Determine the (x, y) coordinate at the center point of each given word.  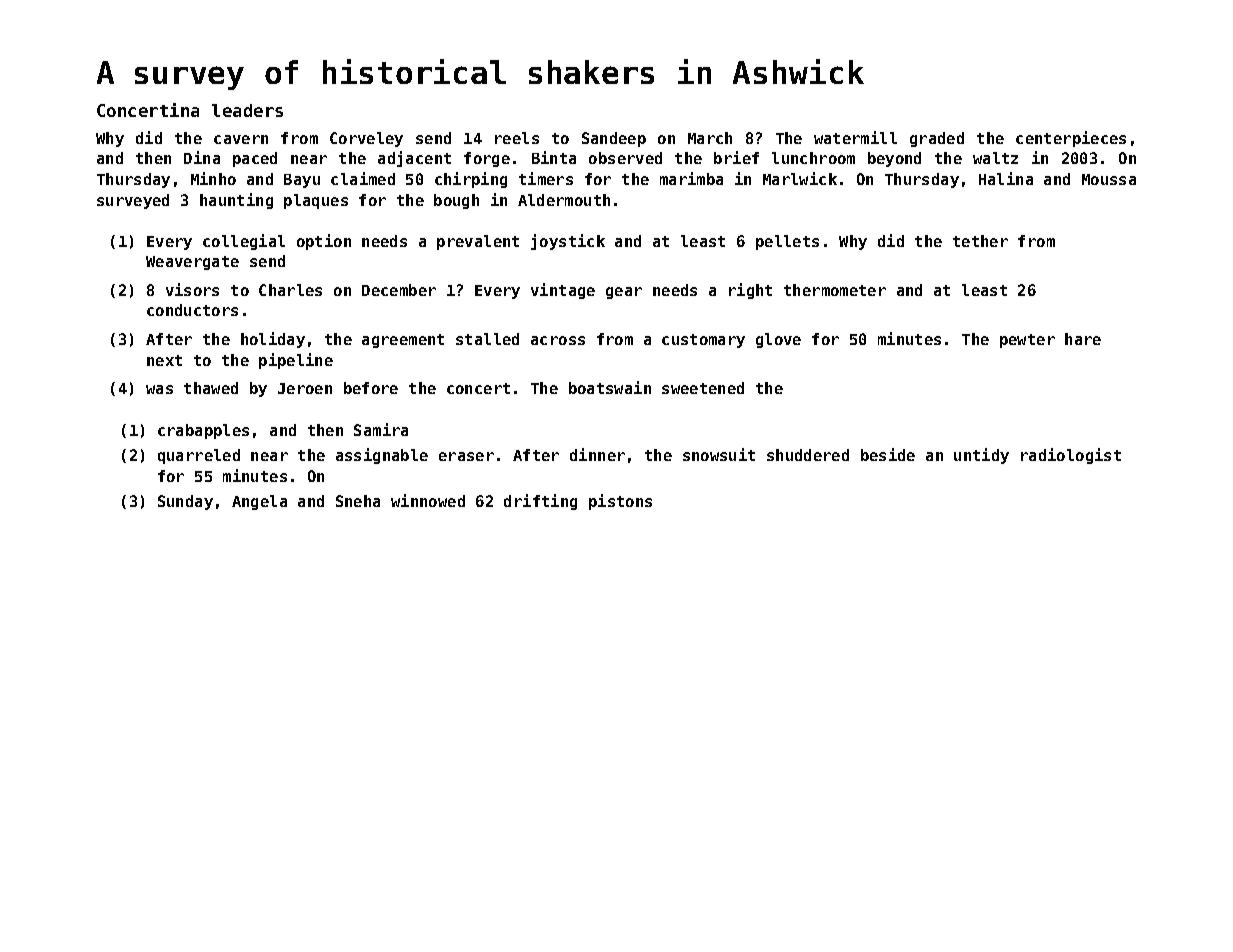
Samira (381, 429)
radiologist (1071, 456)
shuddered (808, 455)
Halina (1006, 178)
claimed (363, 178)
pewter (1027, 341)
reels (517, 138)
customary (703, 341)
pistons (620, 502)
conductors (192, 310)
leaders (247, 110)
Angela (259, 502)
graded (937, 139)
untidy (981, 456)
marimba (691, 178)
